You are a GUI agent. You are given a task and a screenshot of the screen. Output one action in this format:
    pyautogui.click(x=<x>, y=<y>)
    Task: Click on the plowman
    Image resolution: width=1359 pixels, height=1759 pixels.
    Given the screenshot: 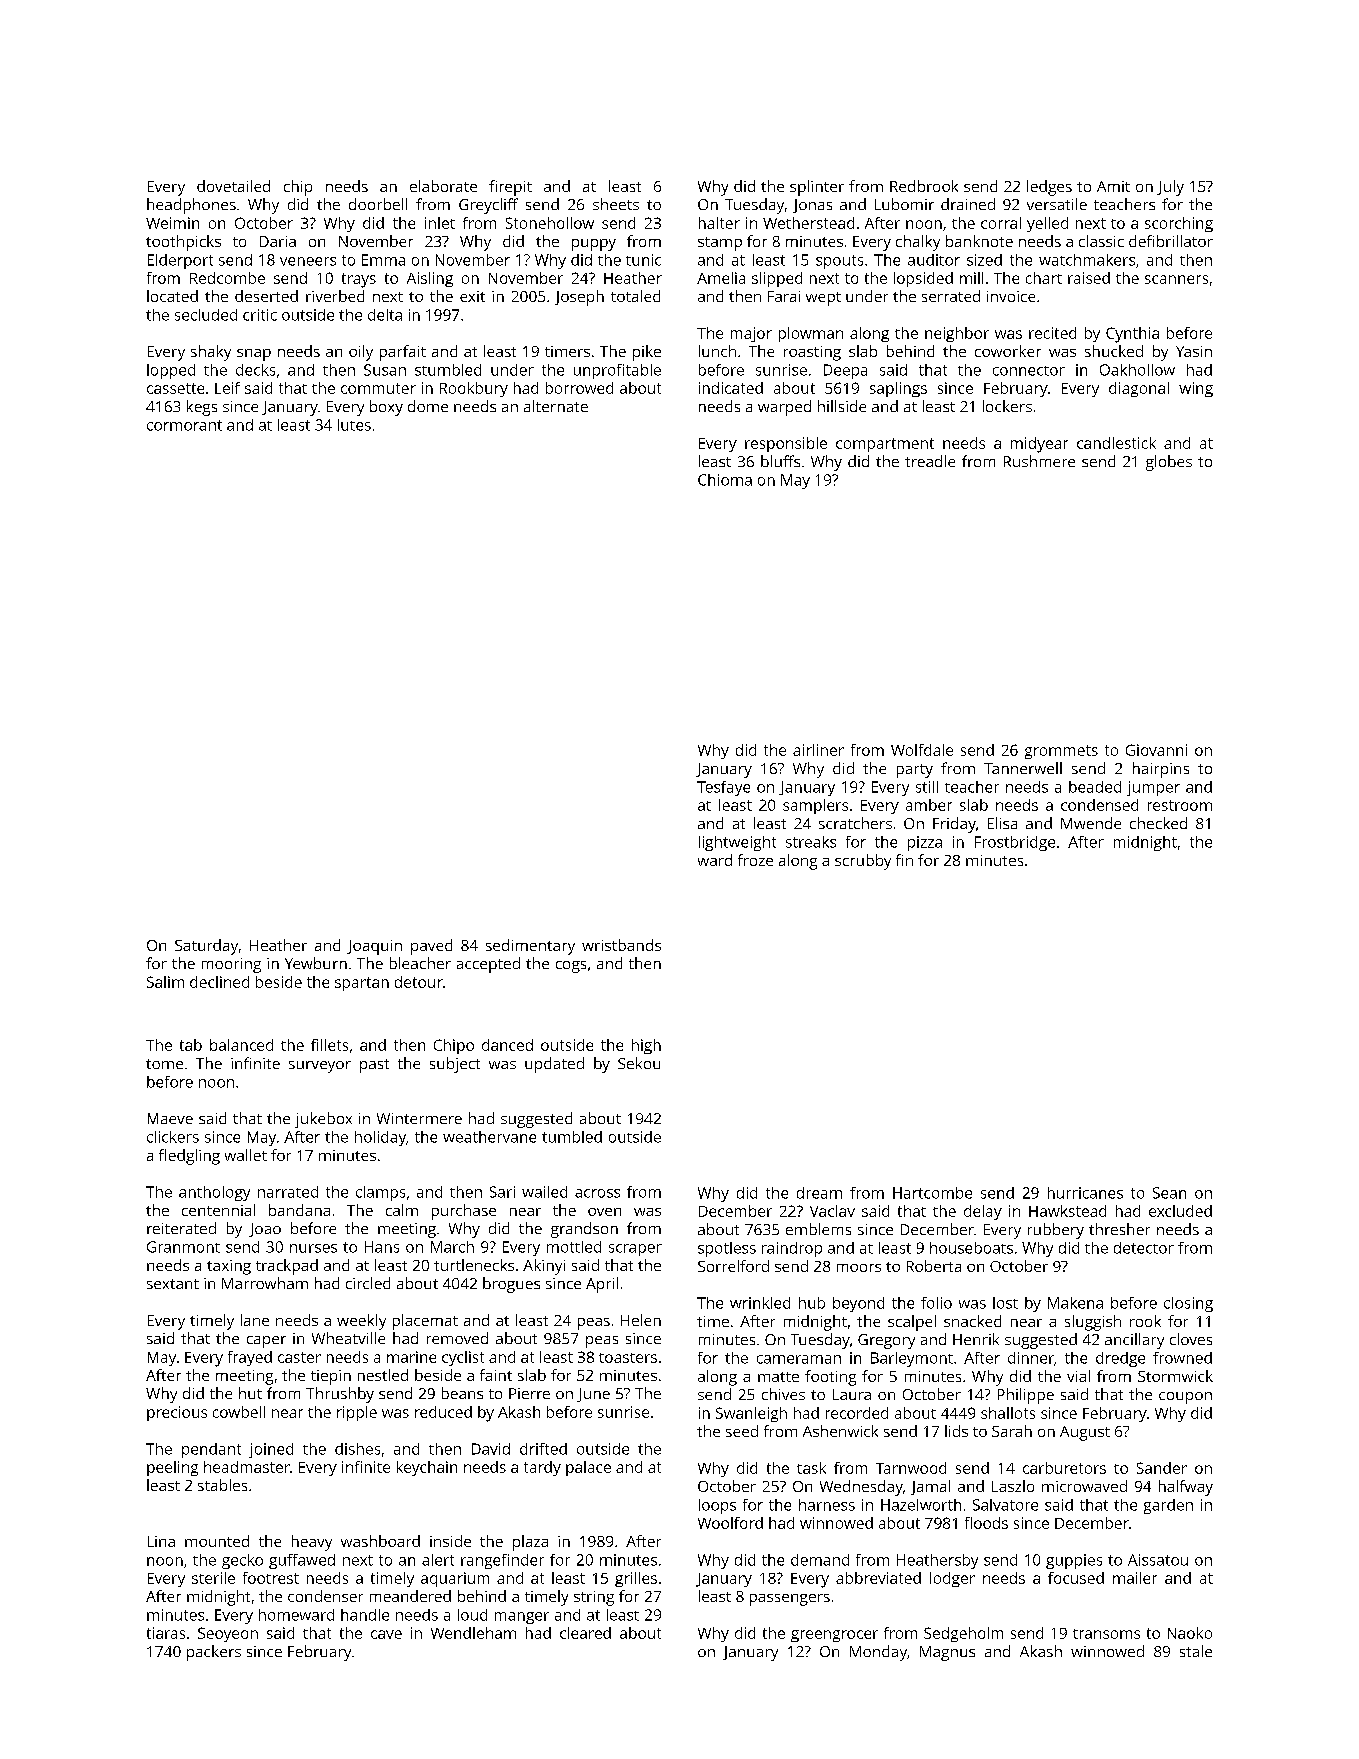 What is the action you would take?
    pyautogui.click(x=811, y=334)
